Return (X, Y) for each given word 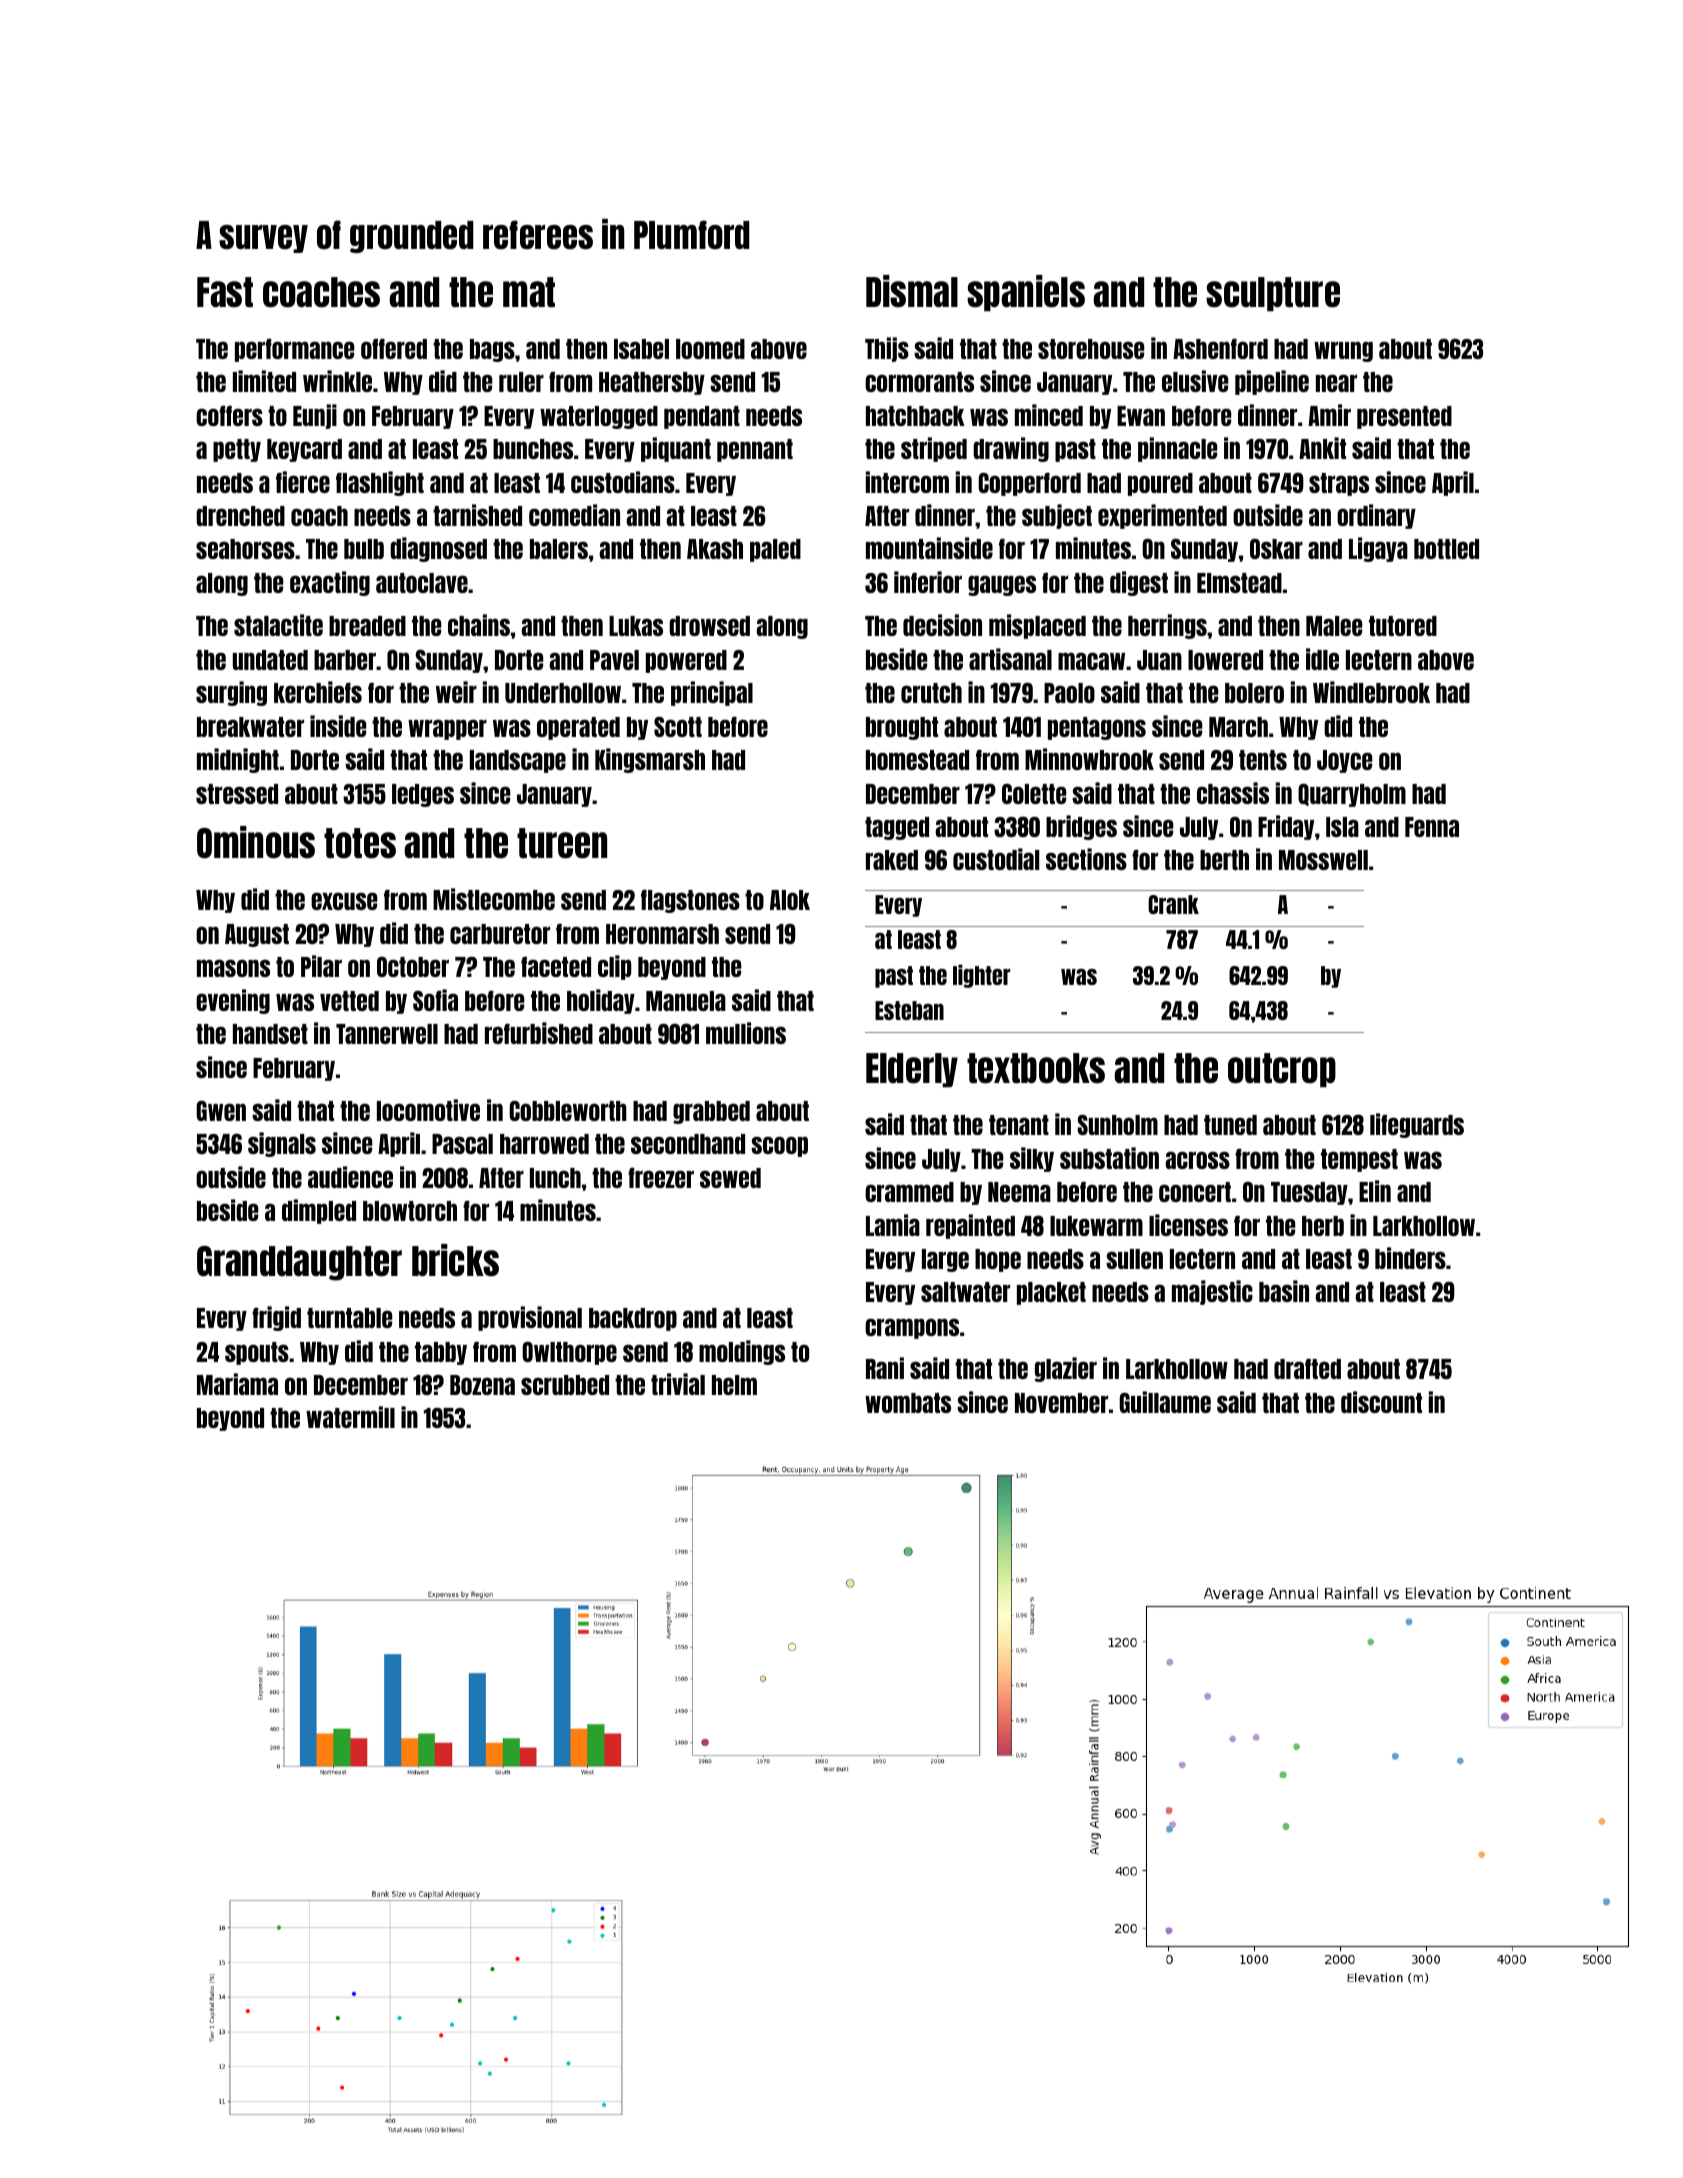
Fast (225, 292)
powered (686, 661)
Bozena (482, 1385)
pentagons (1097, 728)
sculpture (1273, 294)
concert (1195, 1192)
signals (282, 1144)
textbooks (1036, 1068)
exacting (330, 583)
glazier (1066, 1369)
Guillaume (1165, 1402)
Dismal (912, 291)
